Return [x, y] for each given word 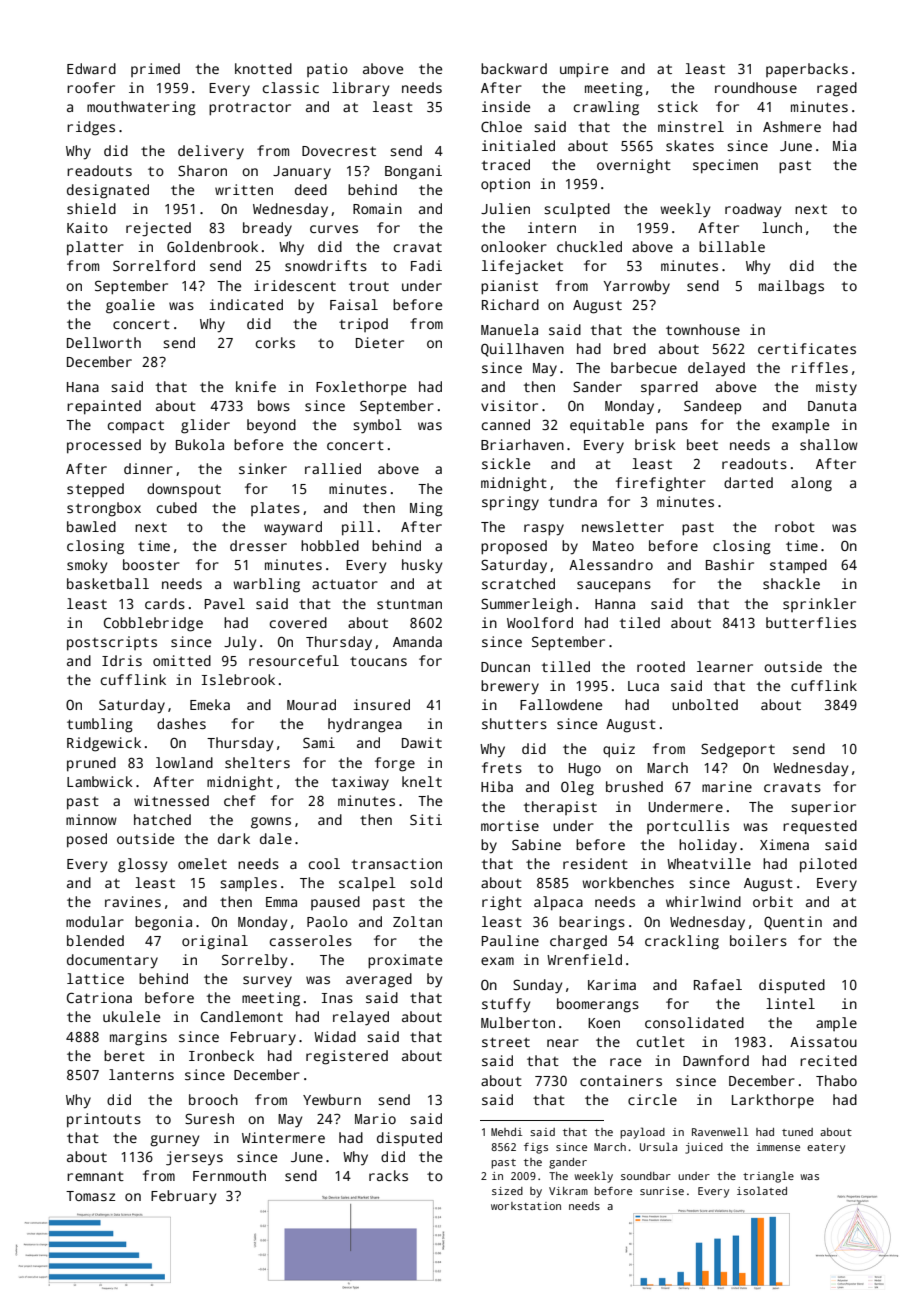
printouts [104, 1120]
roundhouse [756, 87]
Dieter [380, 342]
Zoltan [417, 921]
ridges [91, 128]
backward [514, 68]
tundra [573, 501]
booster [151, 564]
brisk [655, 444]
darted [748, 482]
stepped [95, 490]
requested [820, 827]
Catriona [99, 997]
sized [507, 1191]
